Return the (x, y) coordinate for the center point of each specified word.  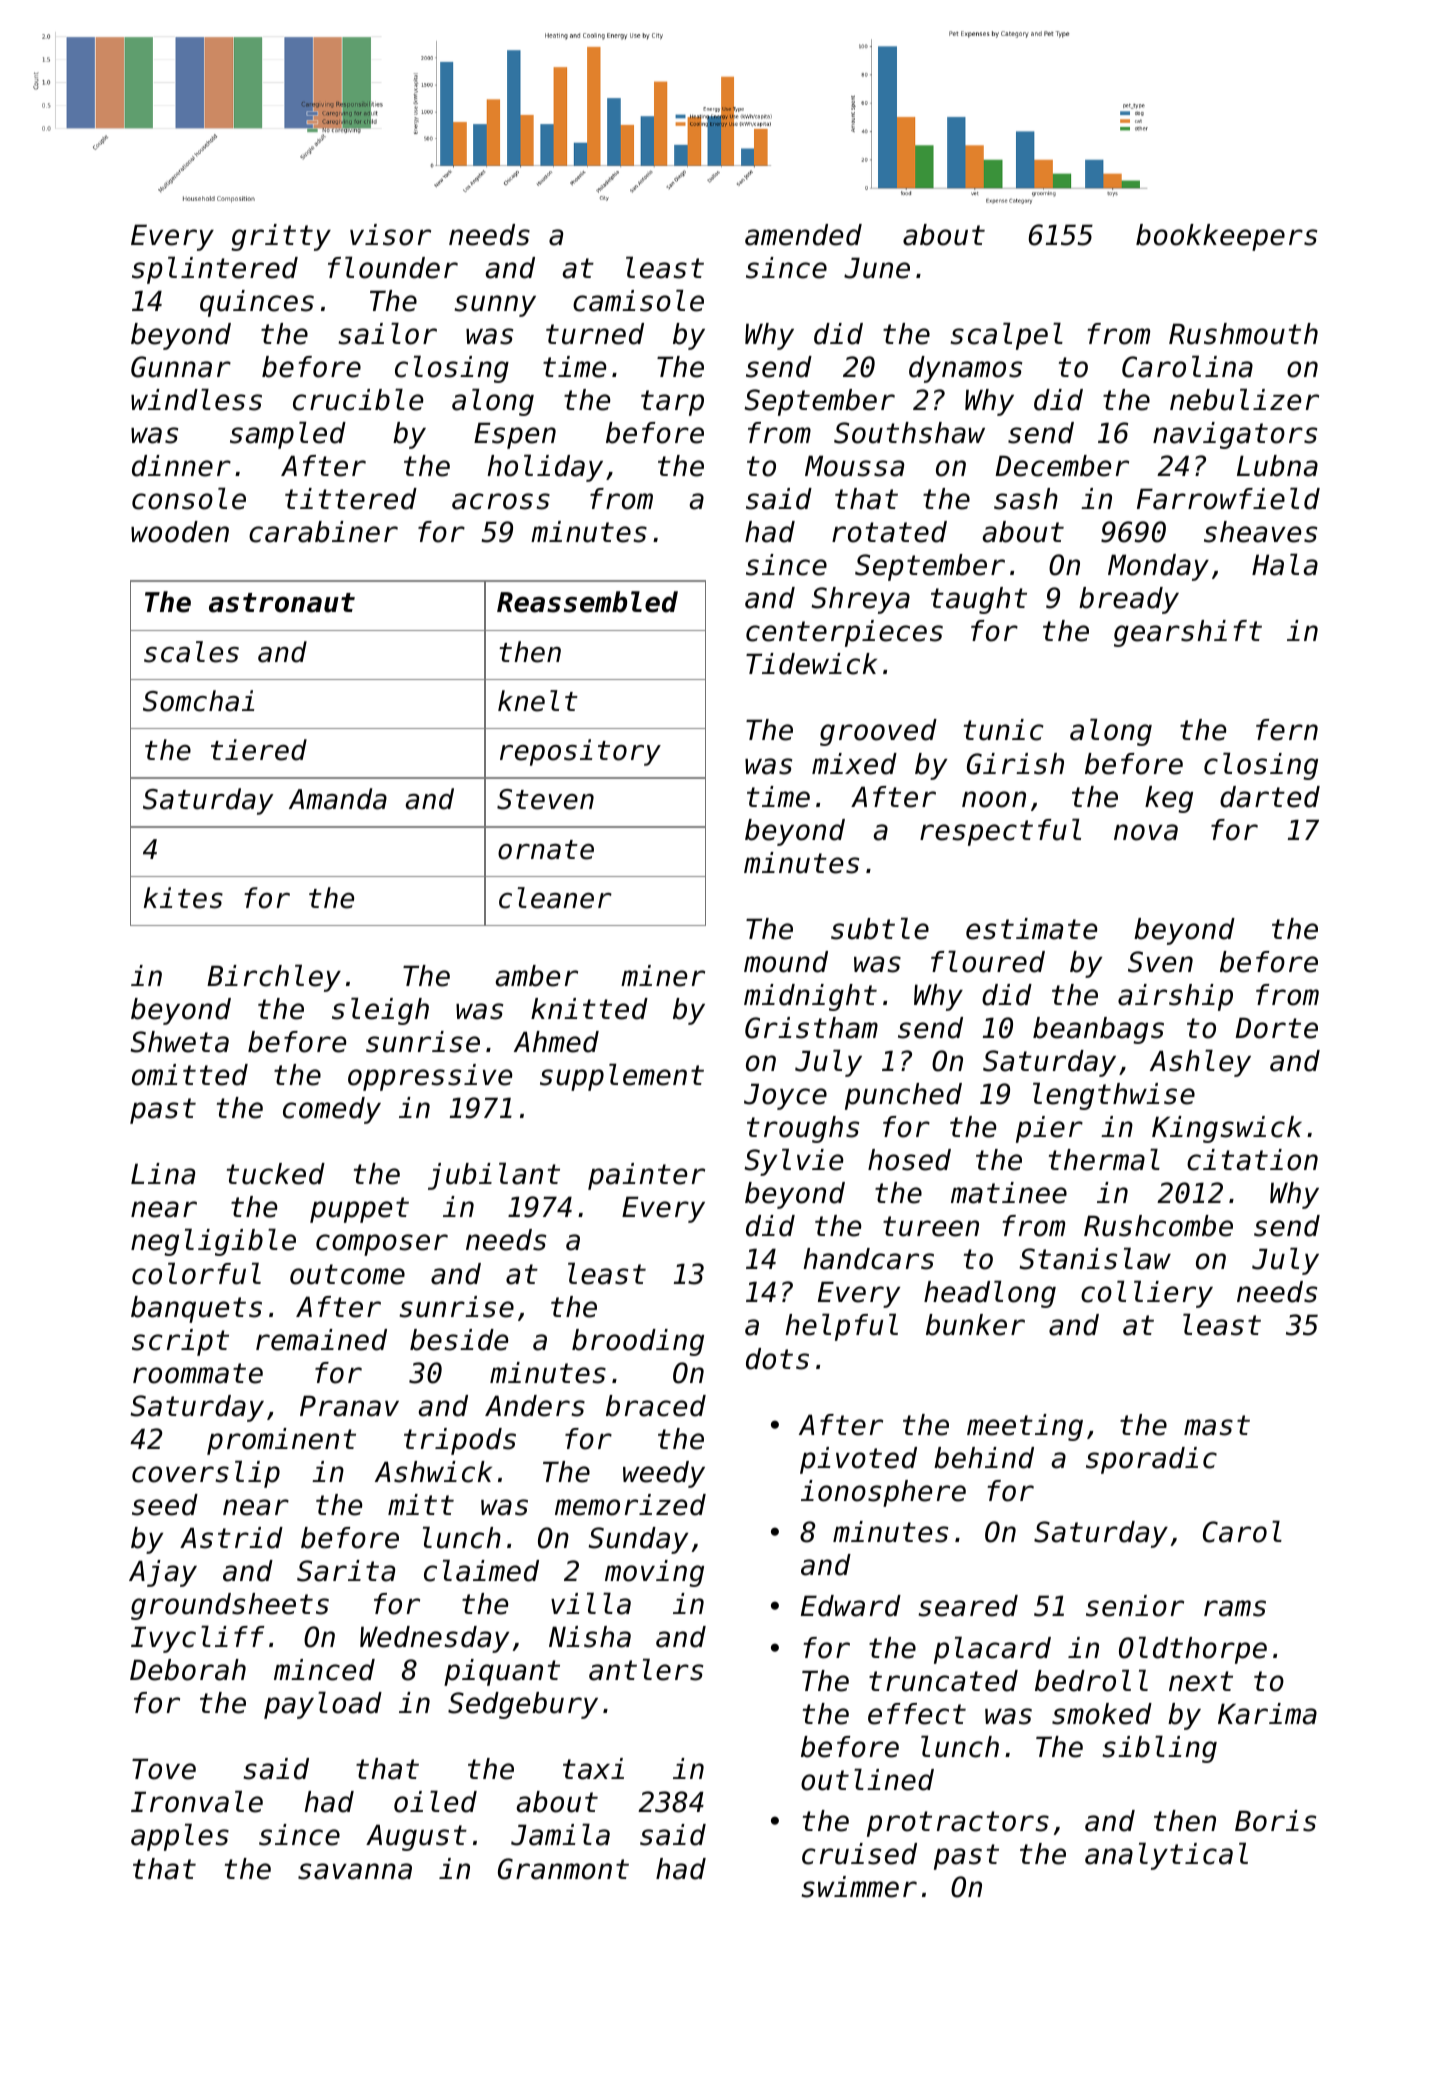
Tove (164, 1769)
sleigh (380, 1011)
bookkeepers (1226, 237)
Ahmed (556, 1042)
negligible (213, 1242)
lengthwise (1114, 1096)
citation (1252, 1160)
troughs (803, 1129)
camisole (638, 300)
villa (591, 1603)
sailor (387, 333)
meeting (1025, 1427)
